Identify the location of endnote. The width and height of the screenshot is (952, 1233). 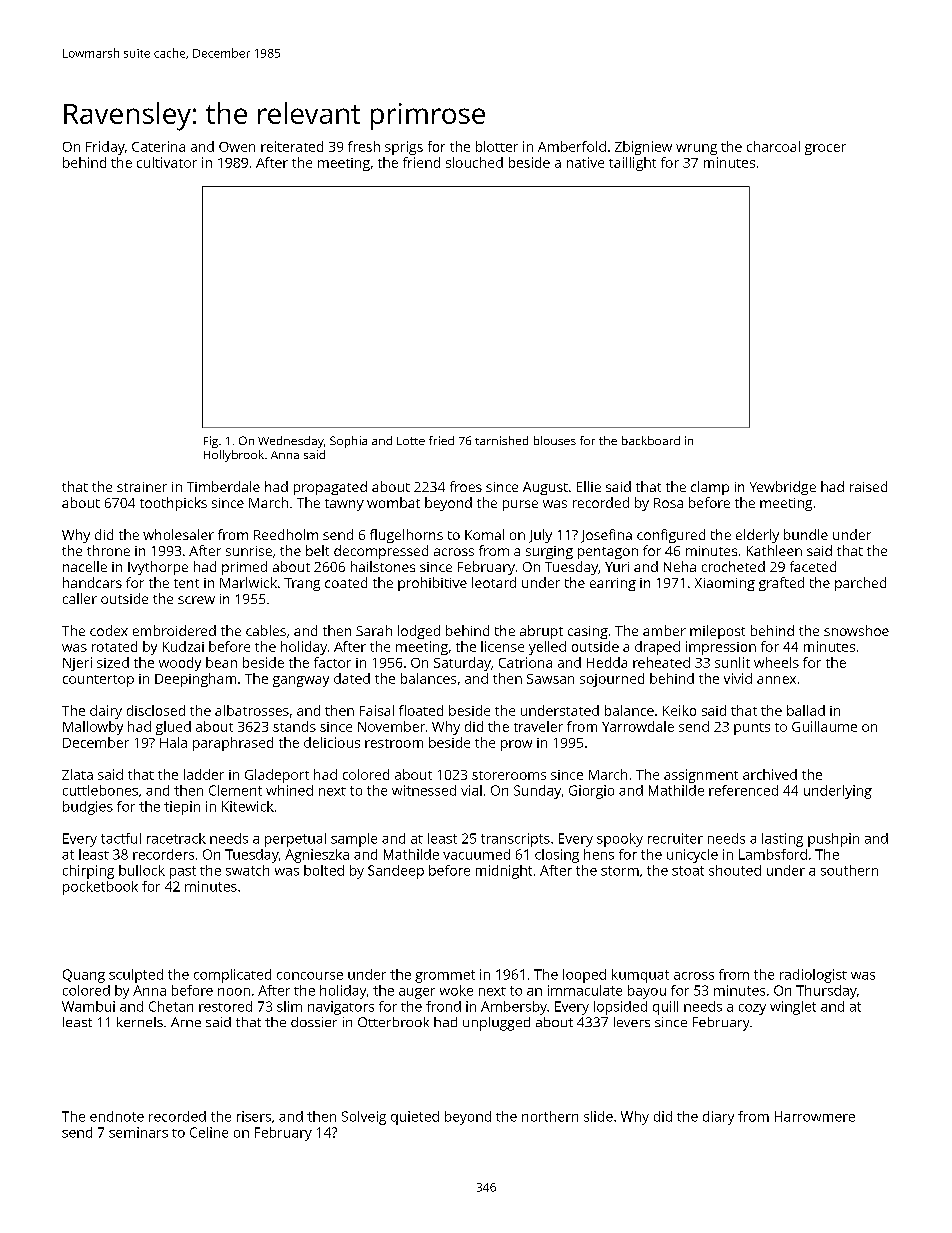
(117, 1116).
